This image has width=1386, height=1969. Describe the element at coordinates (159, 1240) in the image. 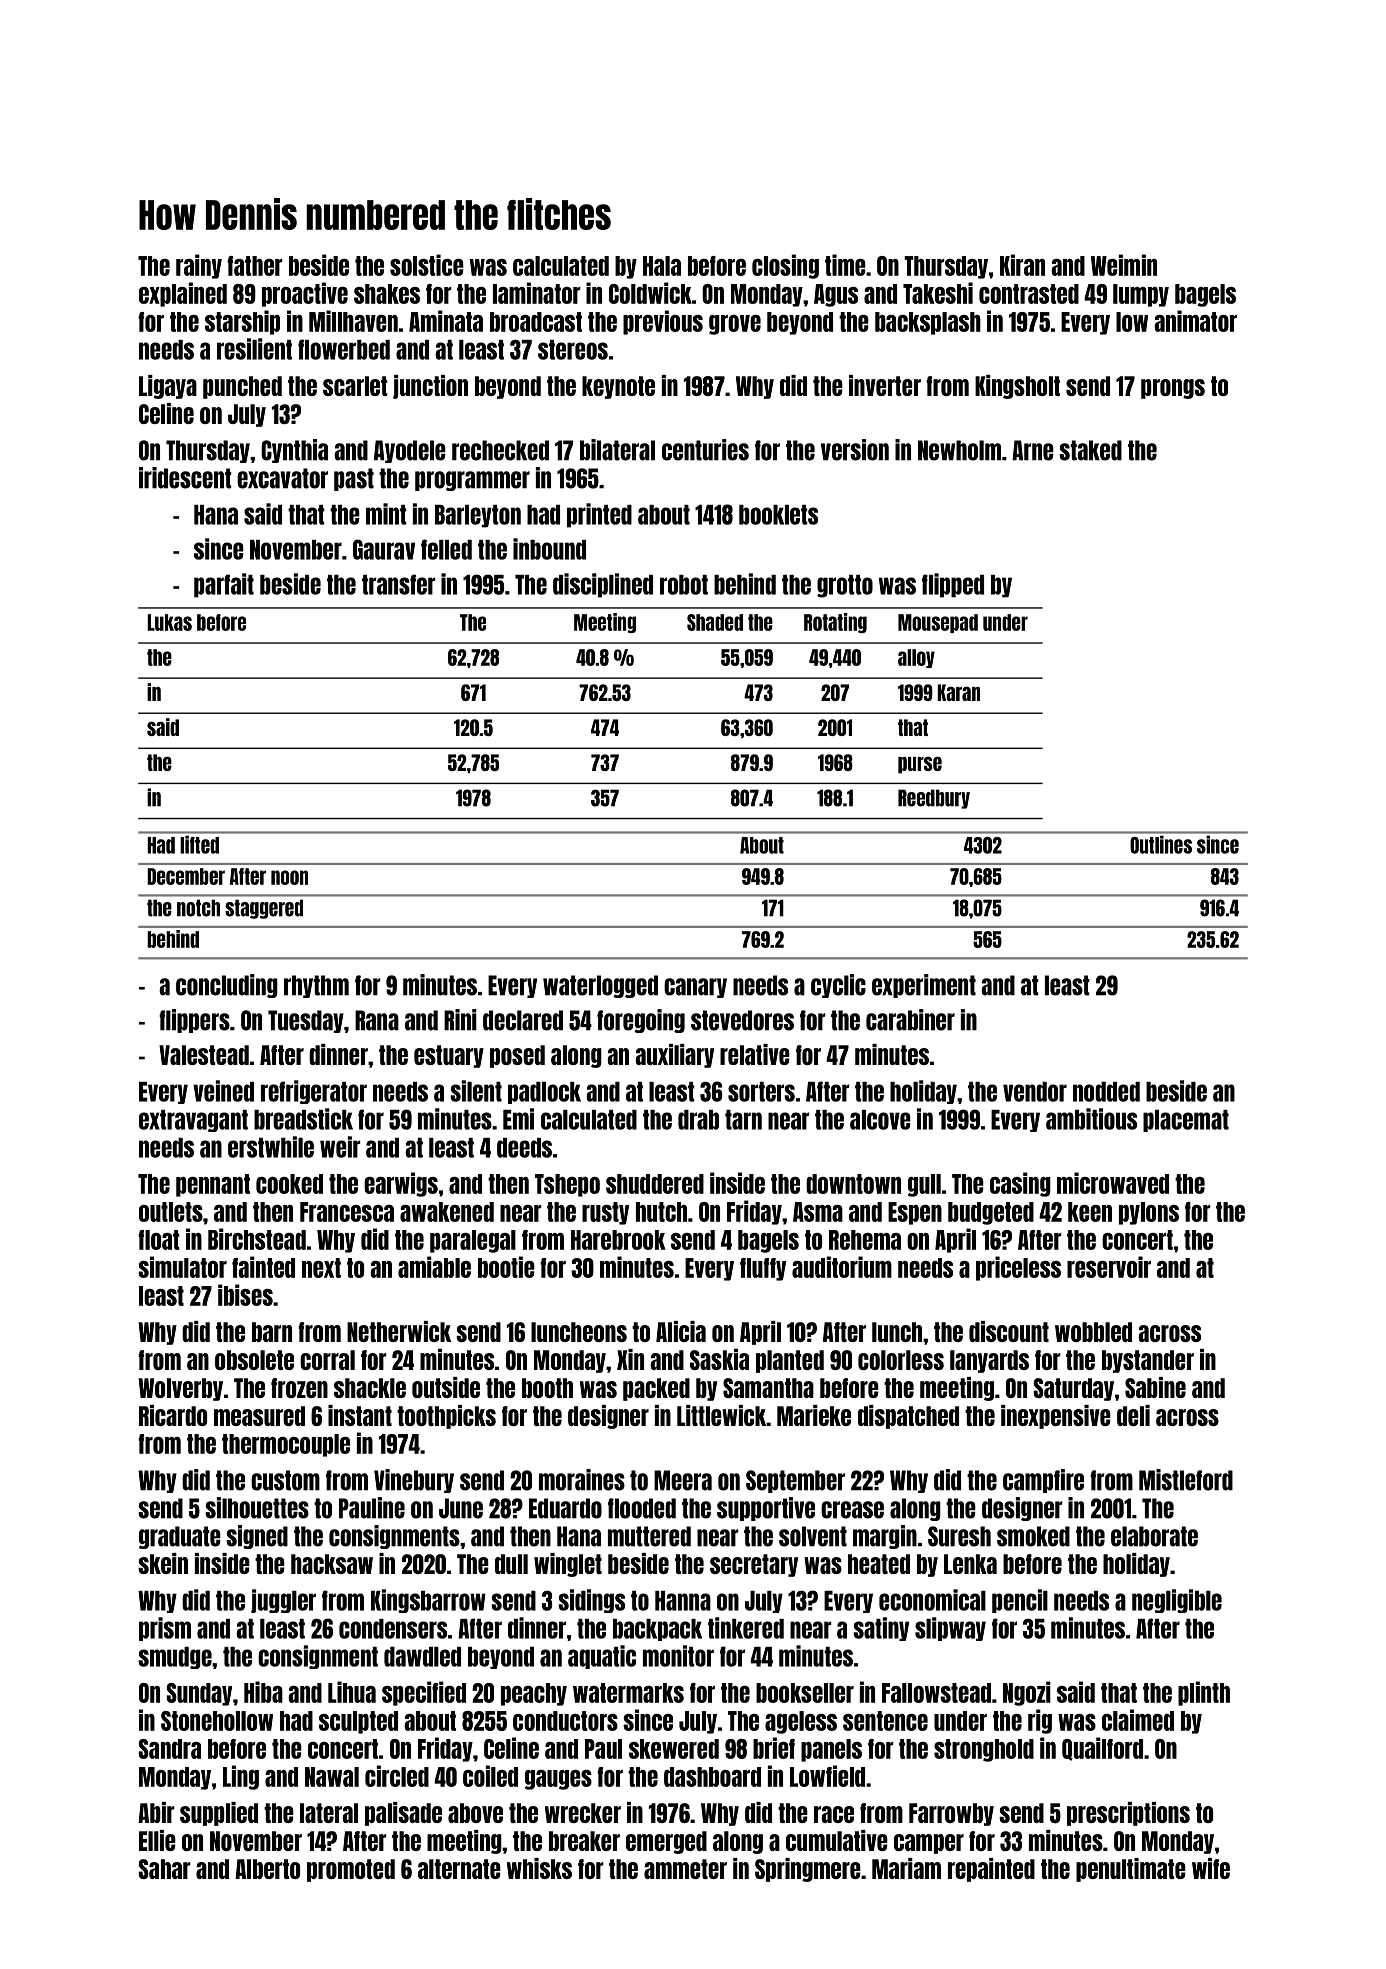

I see `float` at that location.
